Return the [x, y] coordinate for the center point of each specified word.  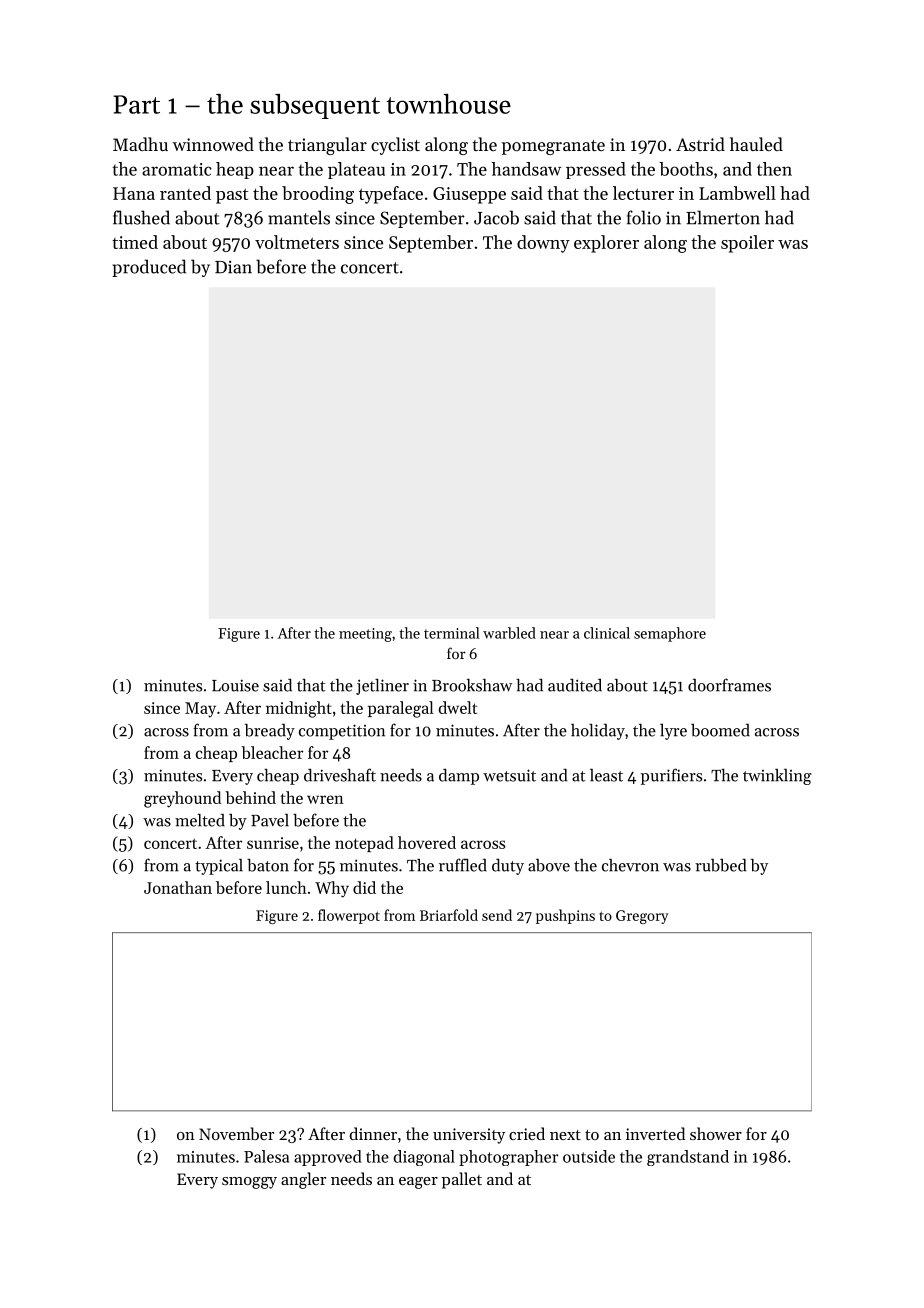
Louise [235, 685]
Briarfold [449, 915]
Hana [134, 193]
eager [418, 1183]
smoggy [249, 1183]
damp [459, 777]
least [606, 775]
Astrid [700, 144]
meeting [365, 635]
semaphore [670, 634]
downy [543, 244]
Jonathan [178, 887]
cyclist [395, 146]
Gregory [642, 917]
